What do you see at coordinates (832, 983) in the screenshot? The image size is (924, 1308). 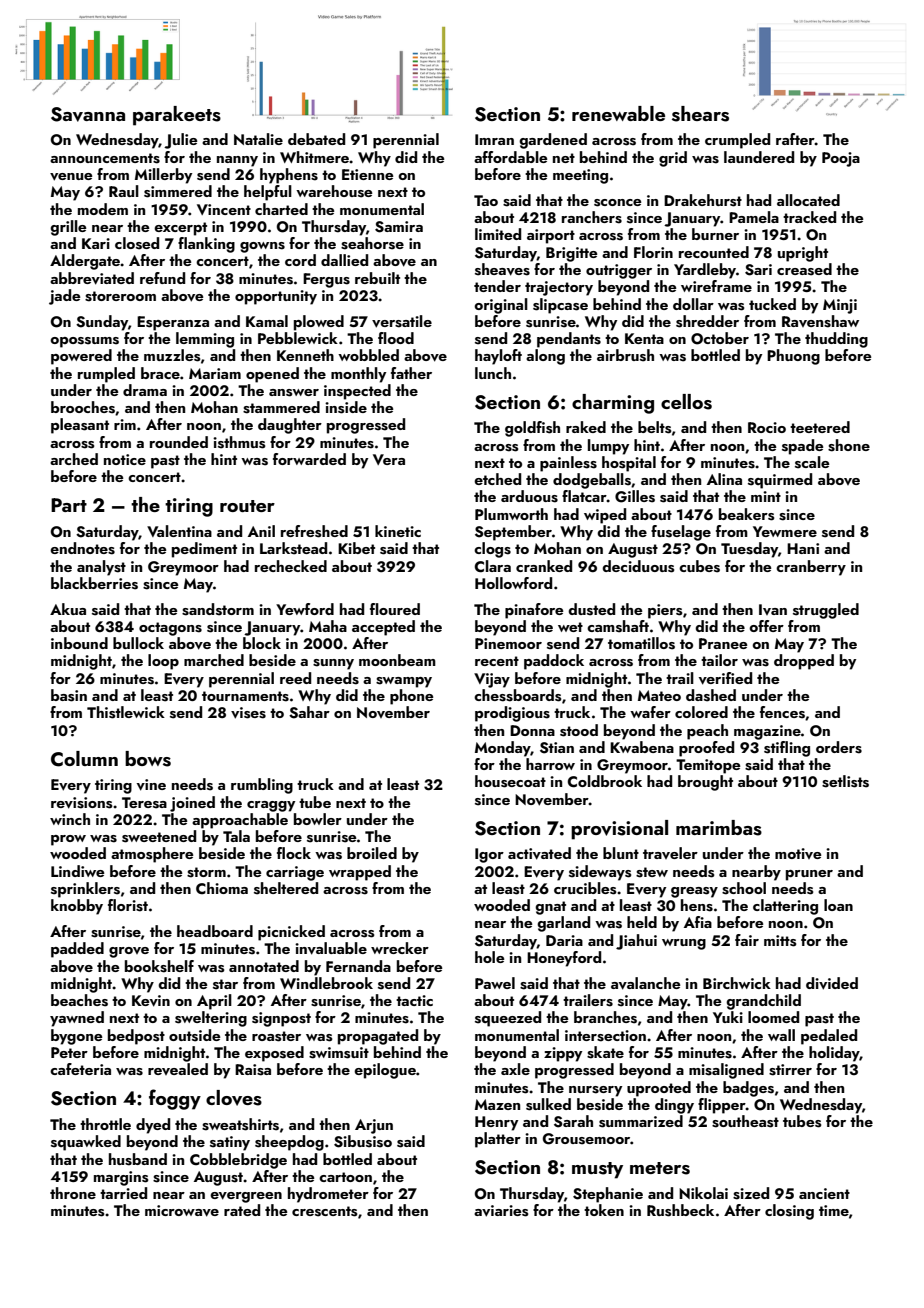 I see `divided` at bounding box center [832, 983].
